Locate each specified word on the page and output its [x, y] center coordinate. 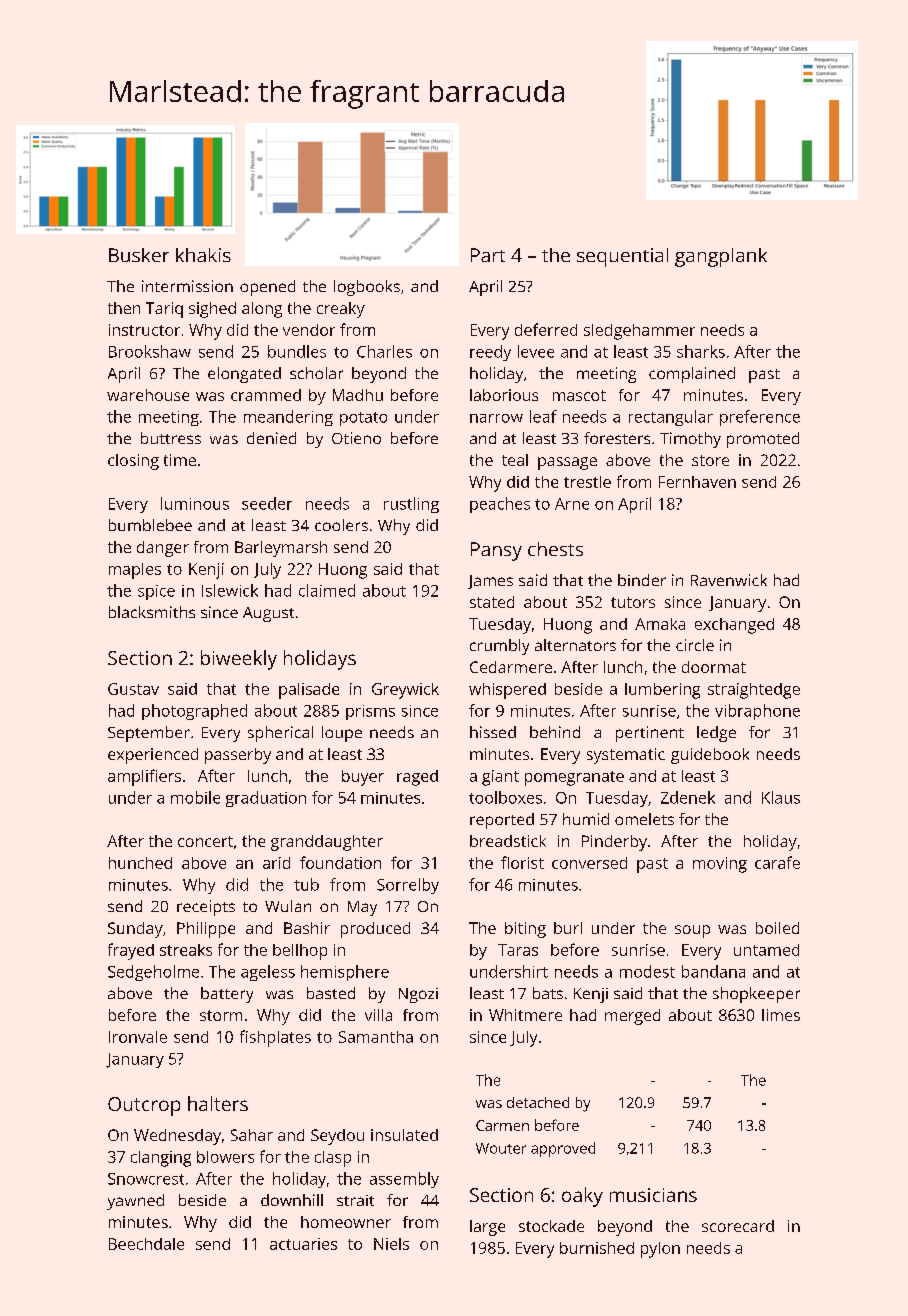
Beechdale [146, 1244]
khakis [203, 255]
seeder [267, 503]
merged [632, 1017]
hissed [493, 732]
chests [555, 549]
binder [642, 580]
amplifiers [144, 777]
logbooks [367, 288]
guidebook [710, 756]
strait [355, 1200]
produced [375, 930]
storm [221, 1015]
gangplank [721, 257]
